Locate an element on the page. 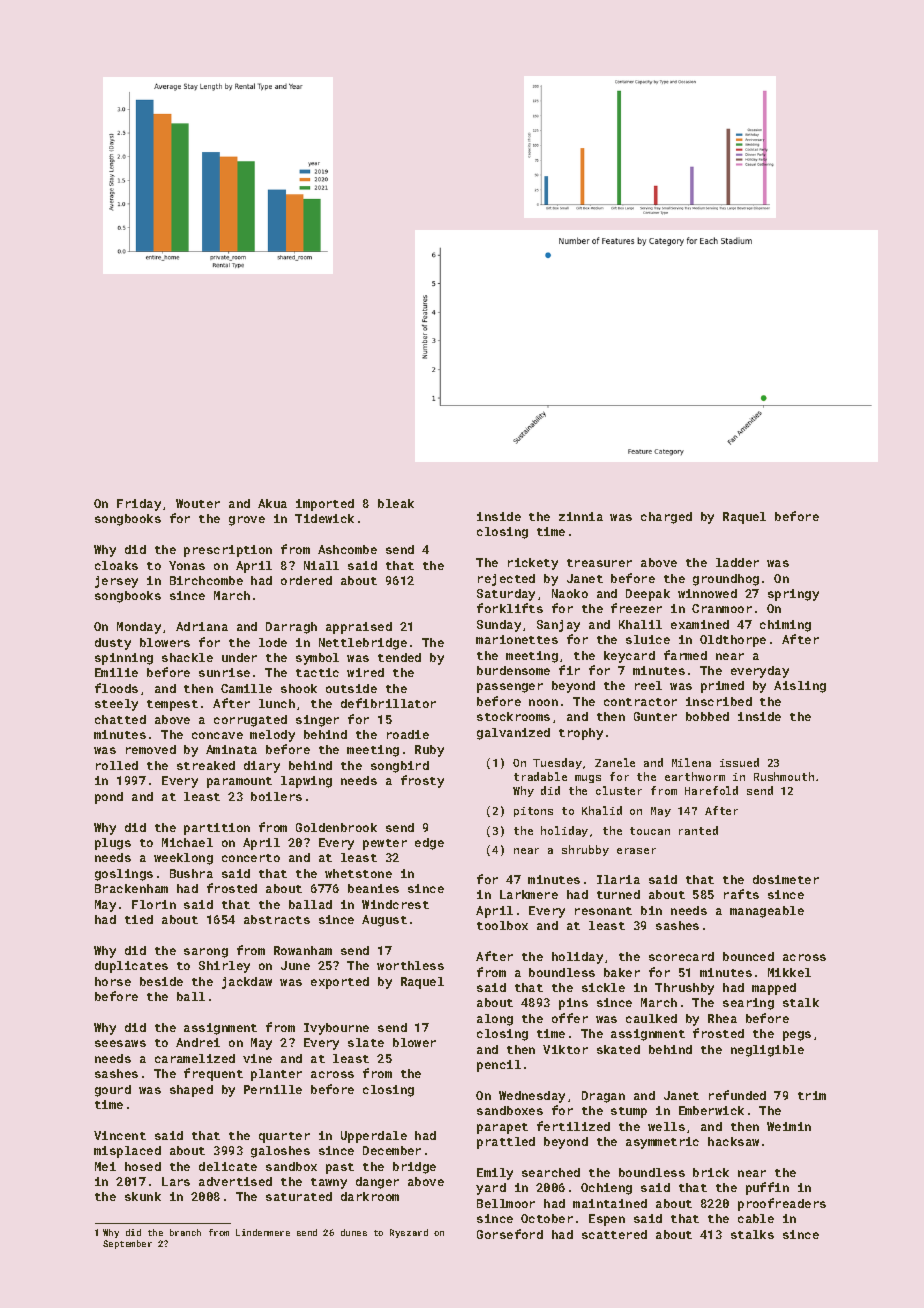 The image size is (924, 1308). along is located at coordinates (495, 1020).
